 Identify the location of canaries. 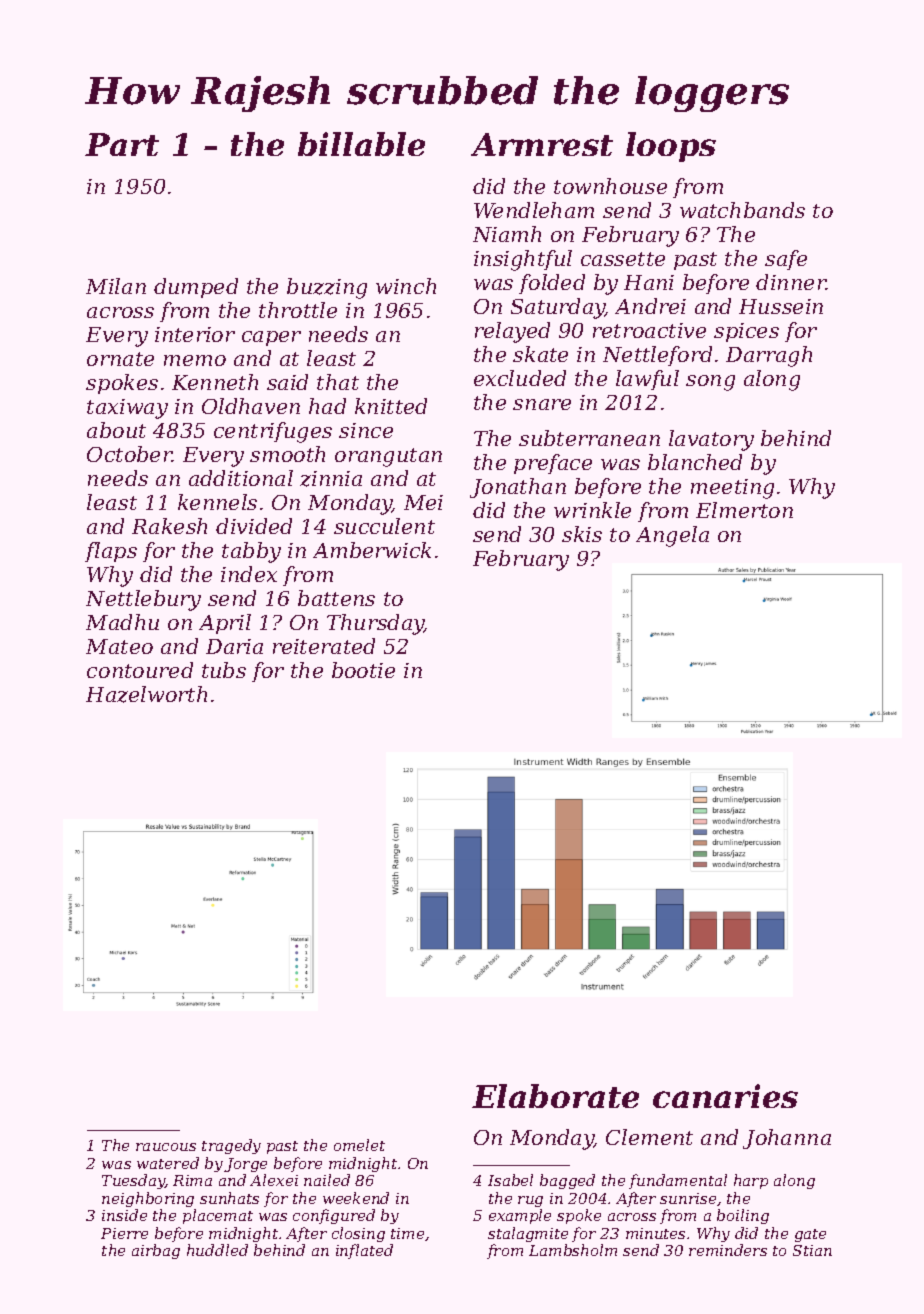
(725, 1096).
